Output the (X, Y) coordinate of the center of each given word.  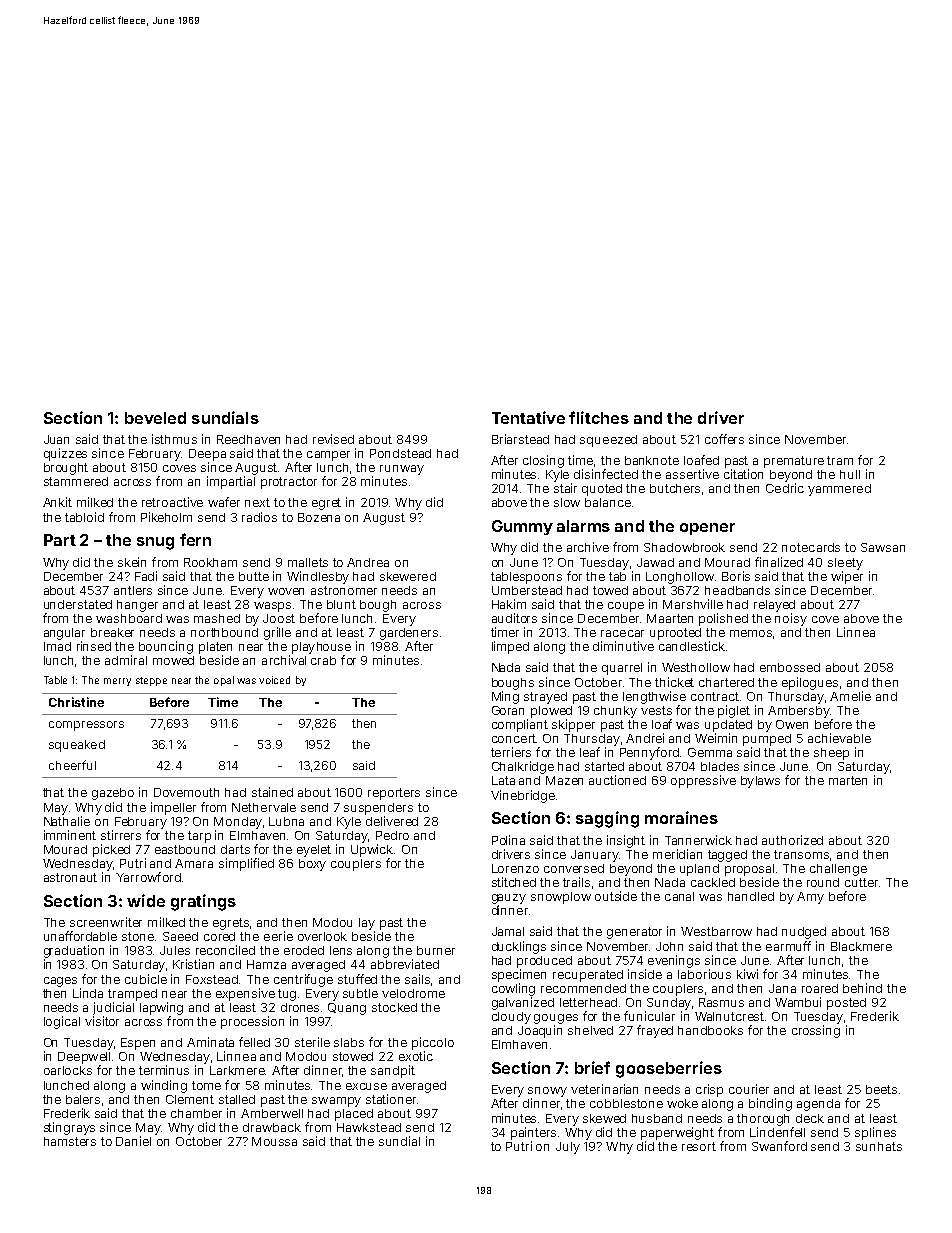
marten (848, 780)
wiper (847, 577)
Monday (238, 823)
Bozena (319, 517)
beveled (155, 418)
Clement (190, 1099)
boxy (312, 865)
